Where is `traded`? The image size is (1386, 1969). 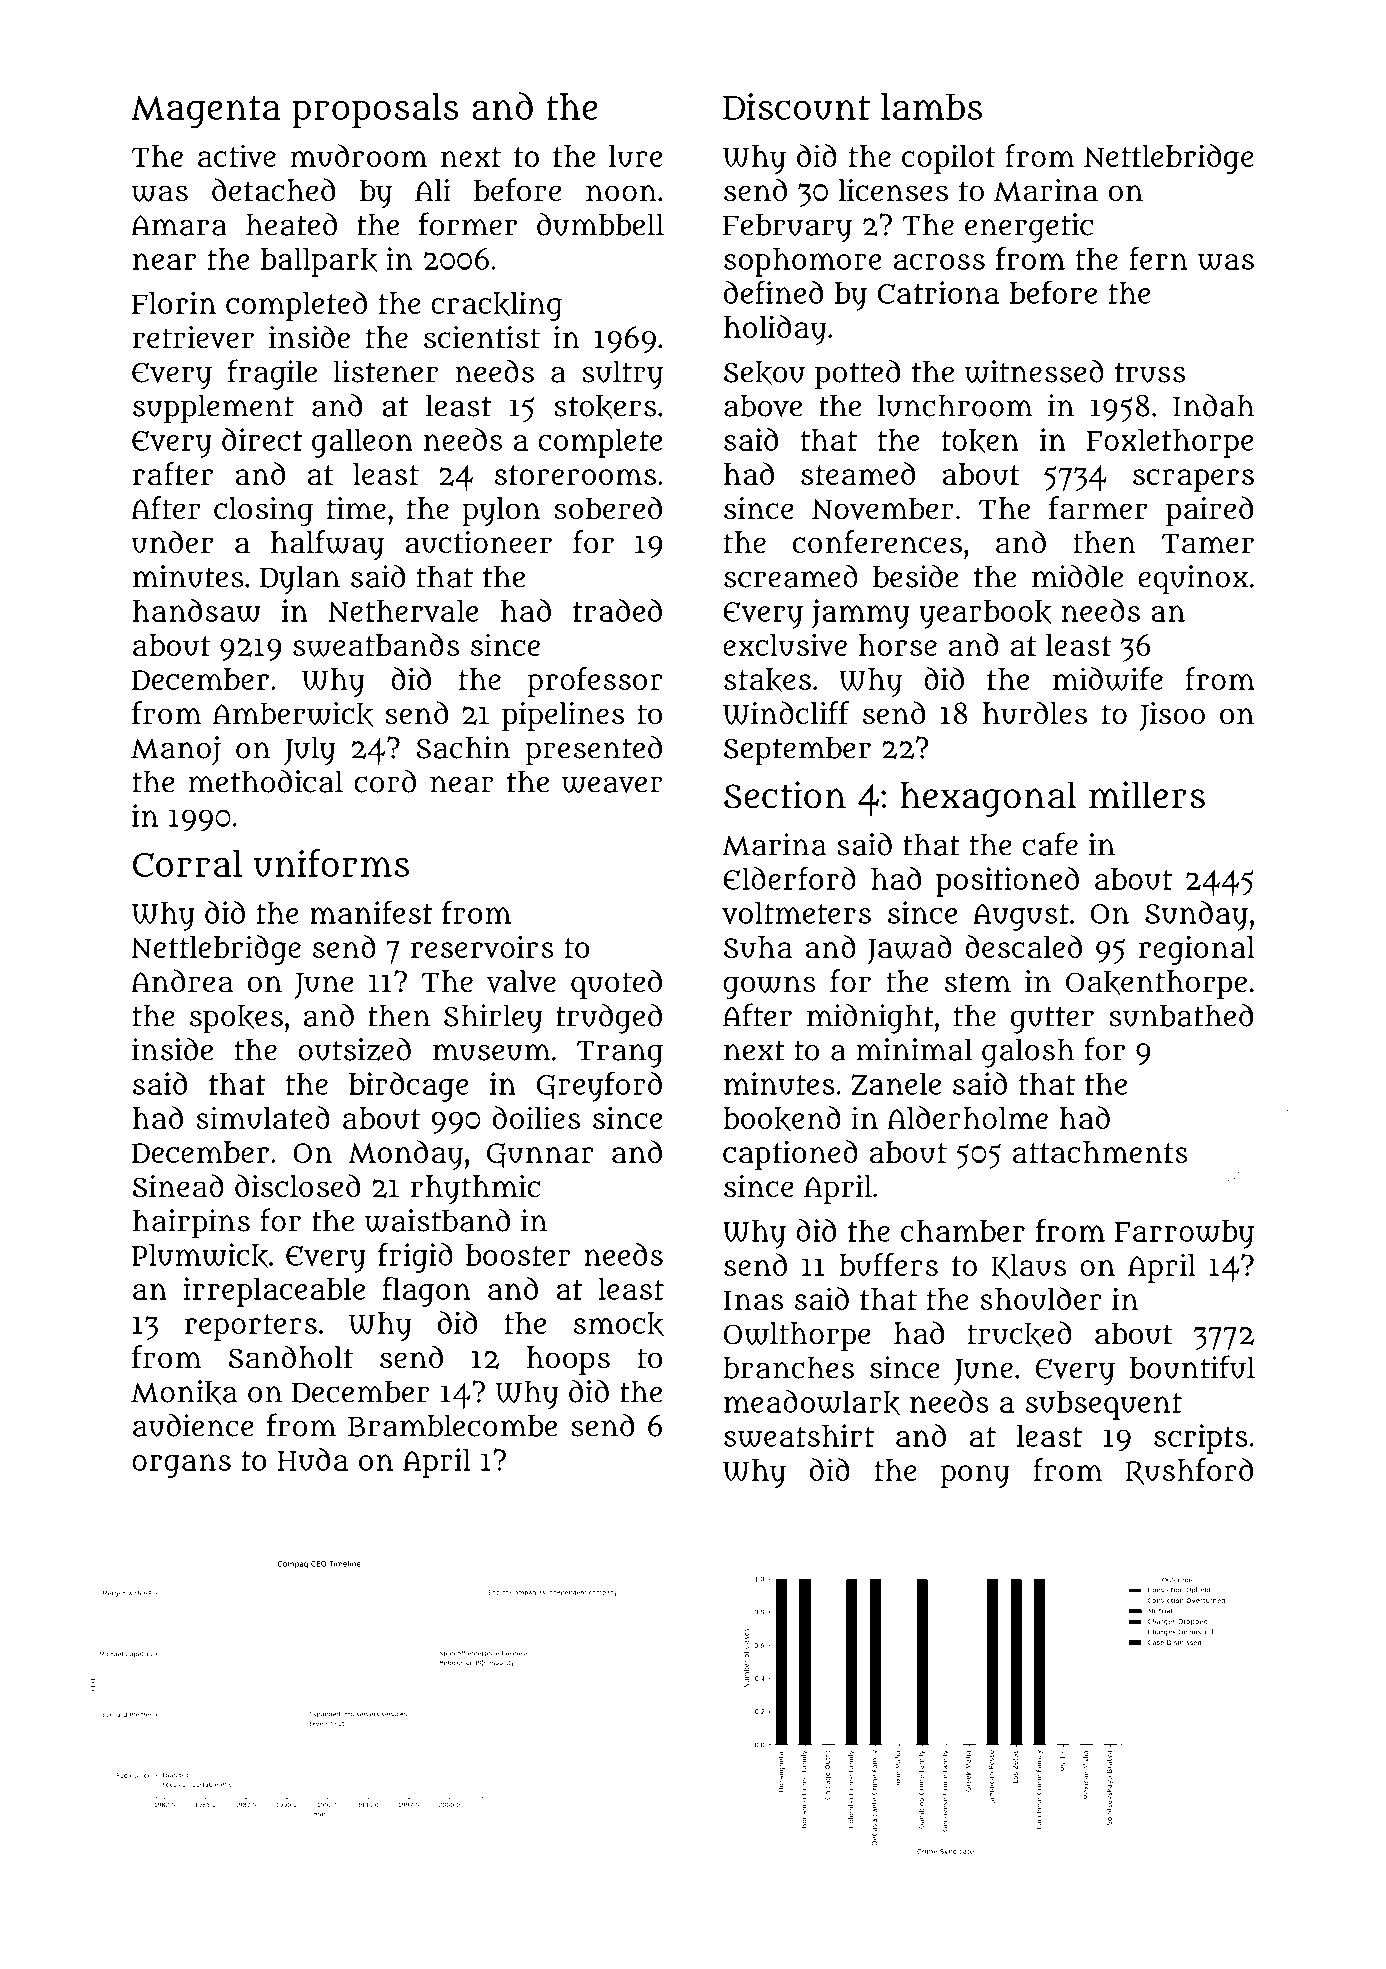 traded is located at coordinates (617, 610).
